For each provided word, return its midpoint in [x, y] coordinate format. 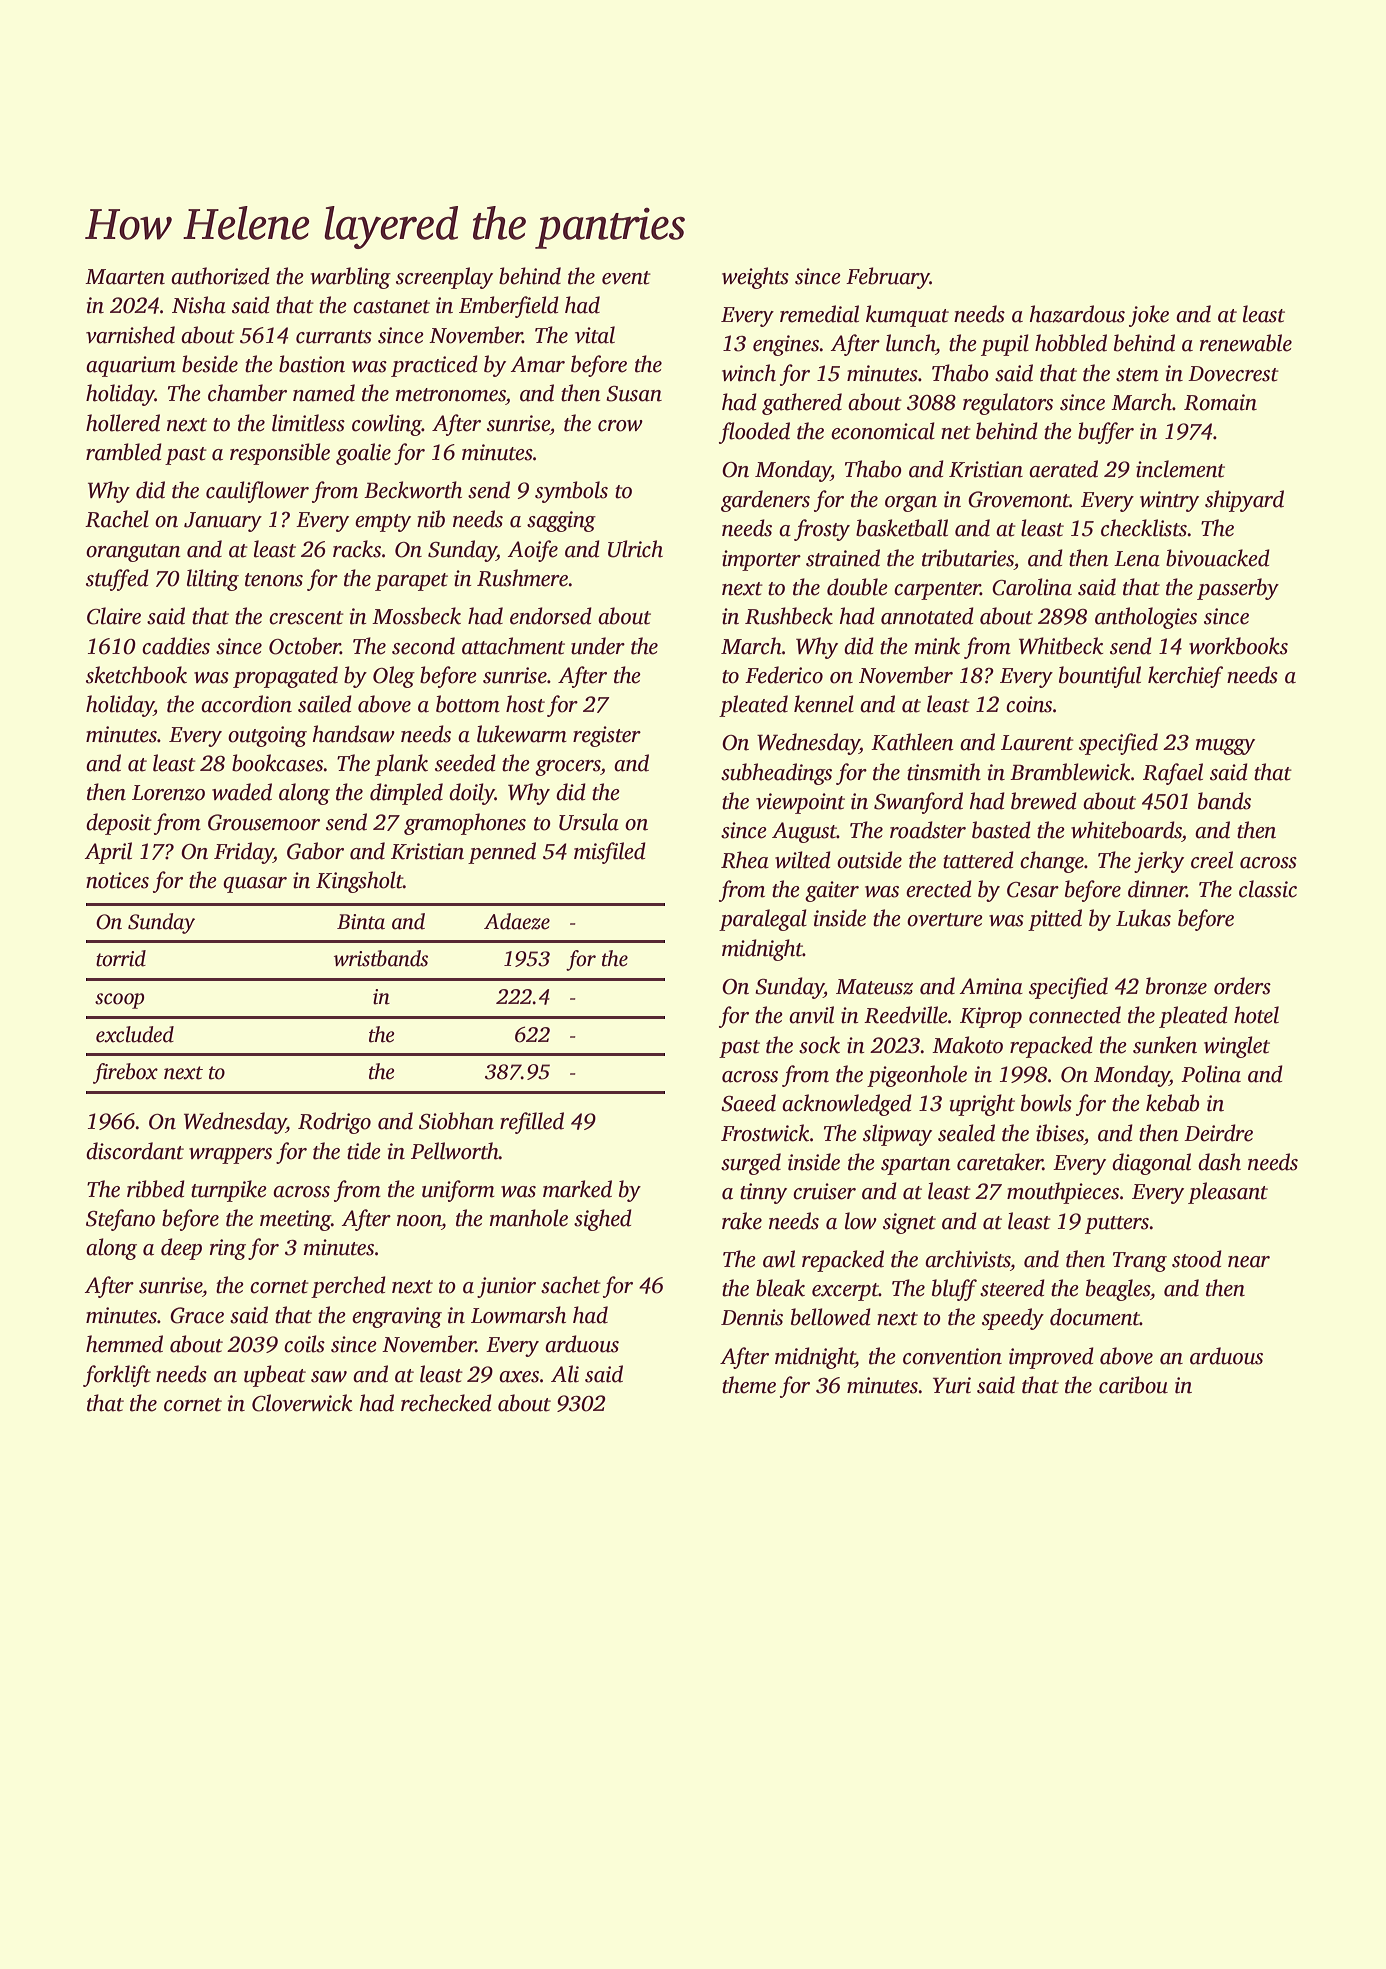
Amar [537, 364]
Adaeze [517, 921]
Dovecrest [1233, 374]
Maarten [125, 277]
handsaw [353, 734]
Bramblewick [1070, 772]
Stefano [120, 1220]
